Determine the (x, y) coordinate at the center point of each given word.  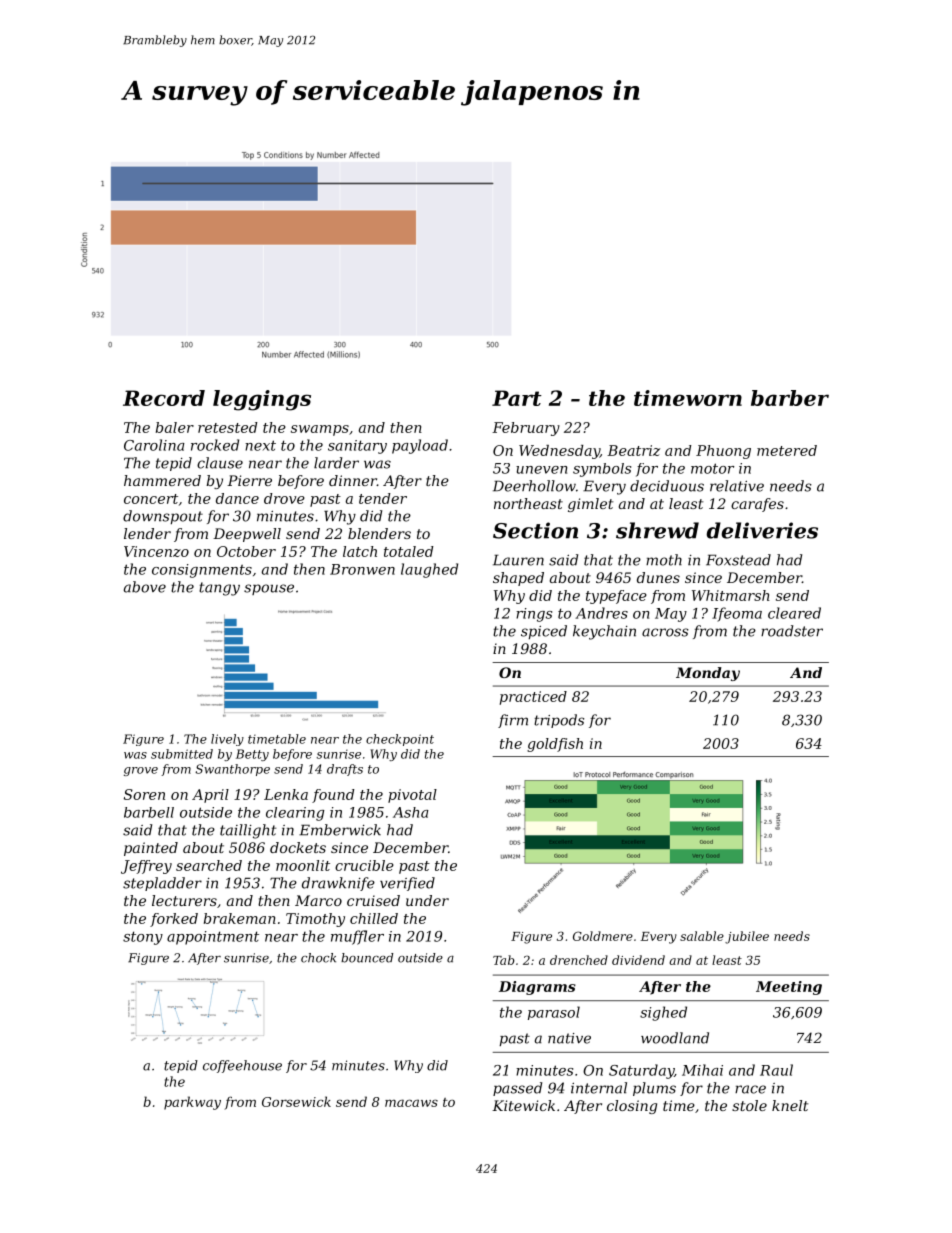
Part (517, 398)
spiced (544, 632)
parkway (192, 1103)
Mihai (702, 1070)
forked (174, 920)
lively (227, 740)
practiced (533, 698)
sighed (663, 1013)
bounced (367, 958)
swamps (320, 430)
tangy (219, 589)
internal (599, 1088)
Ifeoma (737, 614)
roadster (792, 631)
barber (790, 398)
